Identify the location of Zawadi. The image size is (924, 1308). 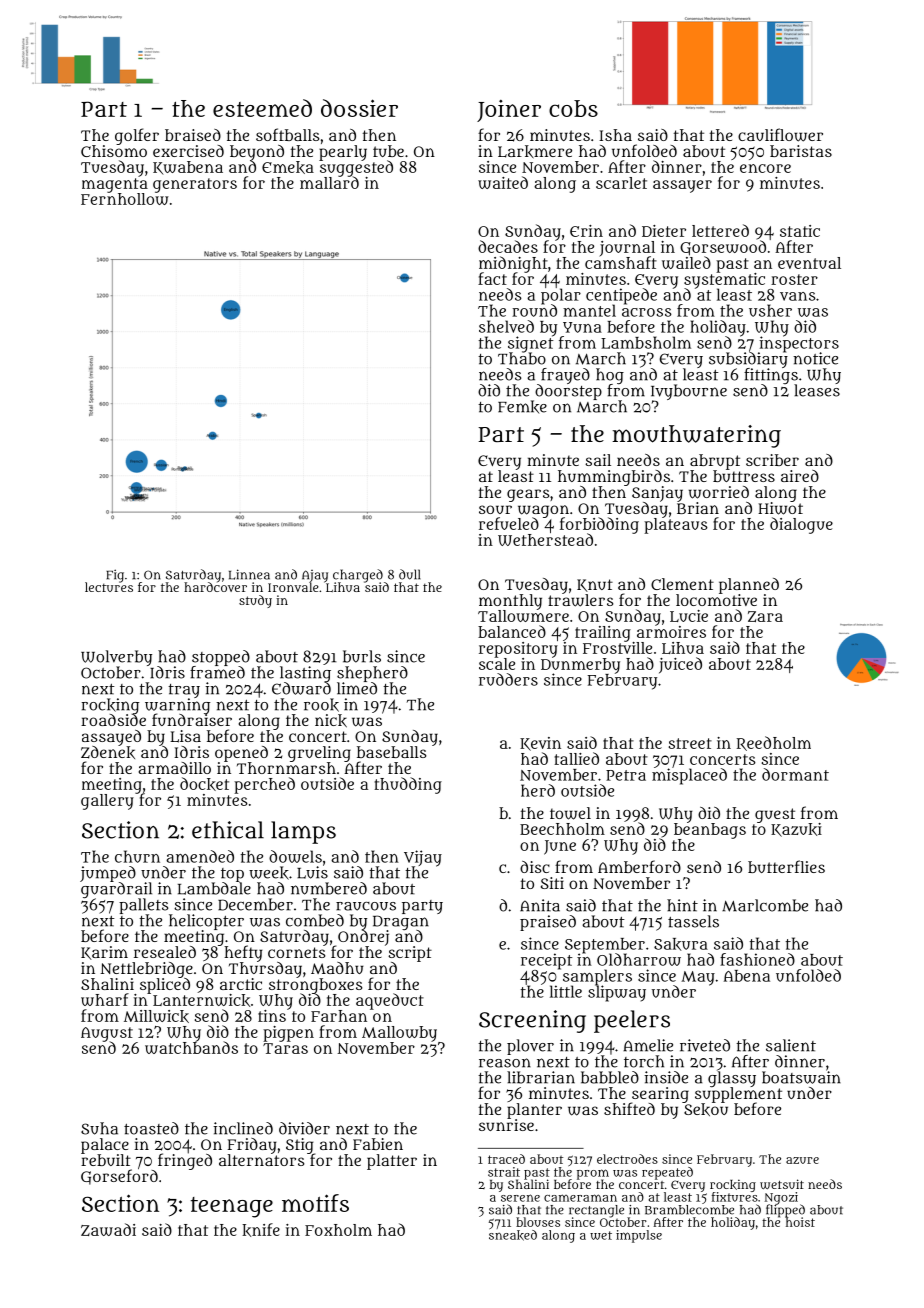
(108, 1229).
